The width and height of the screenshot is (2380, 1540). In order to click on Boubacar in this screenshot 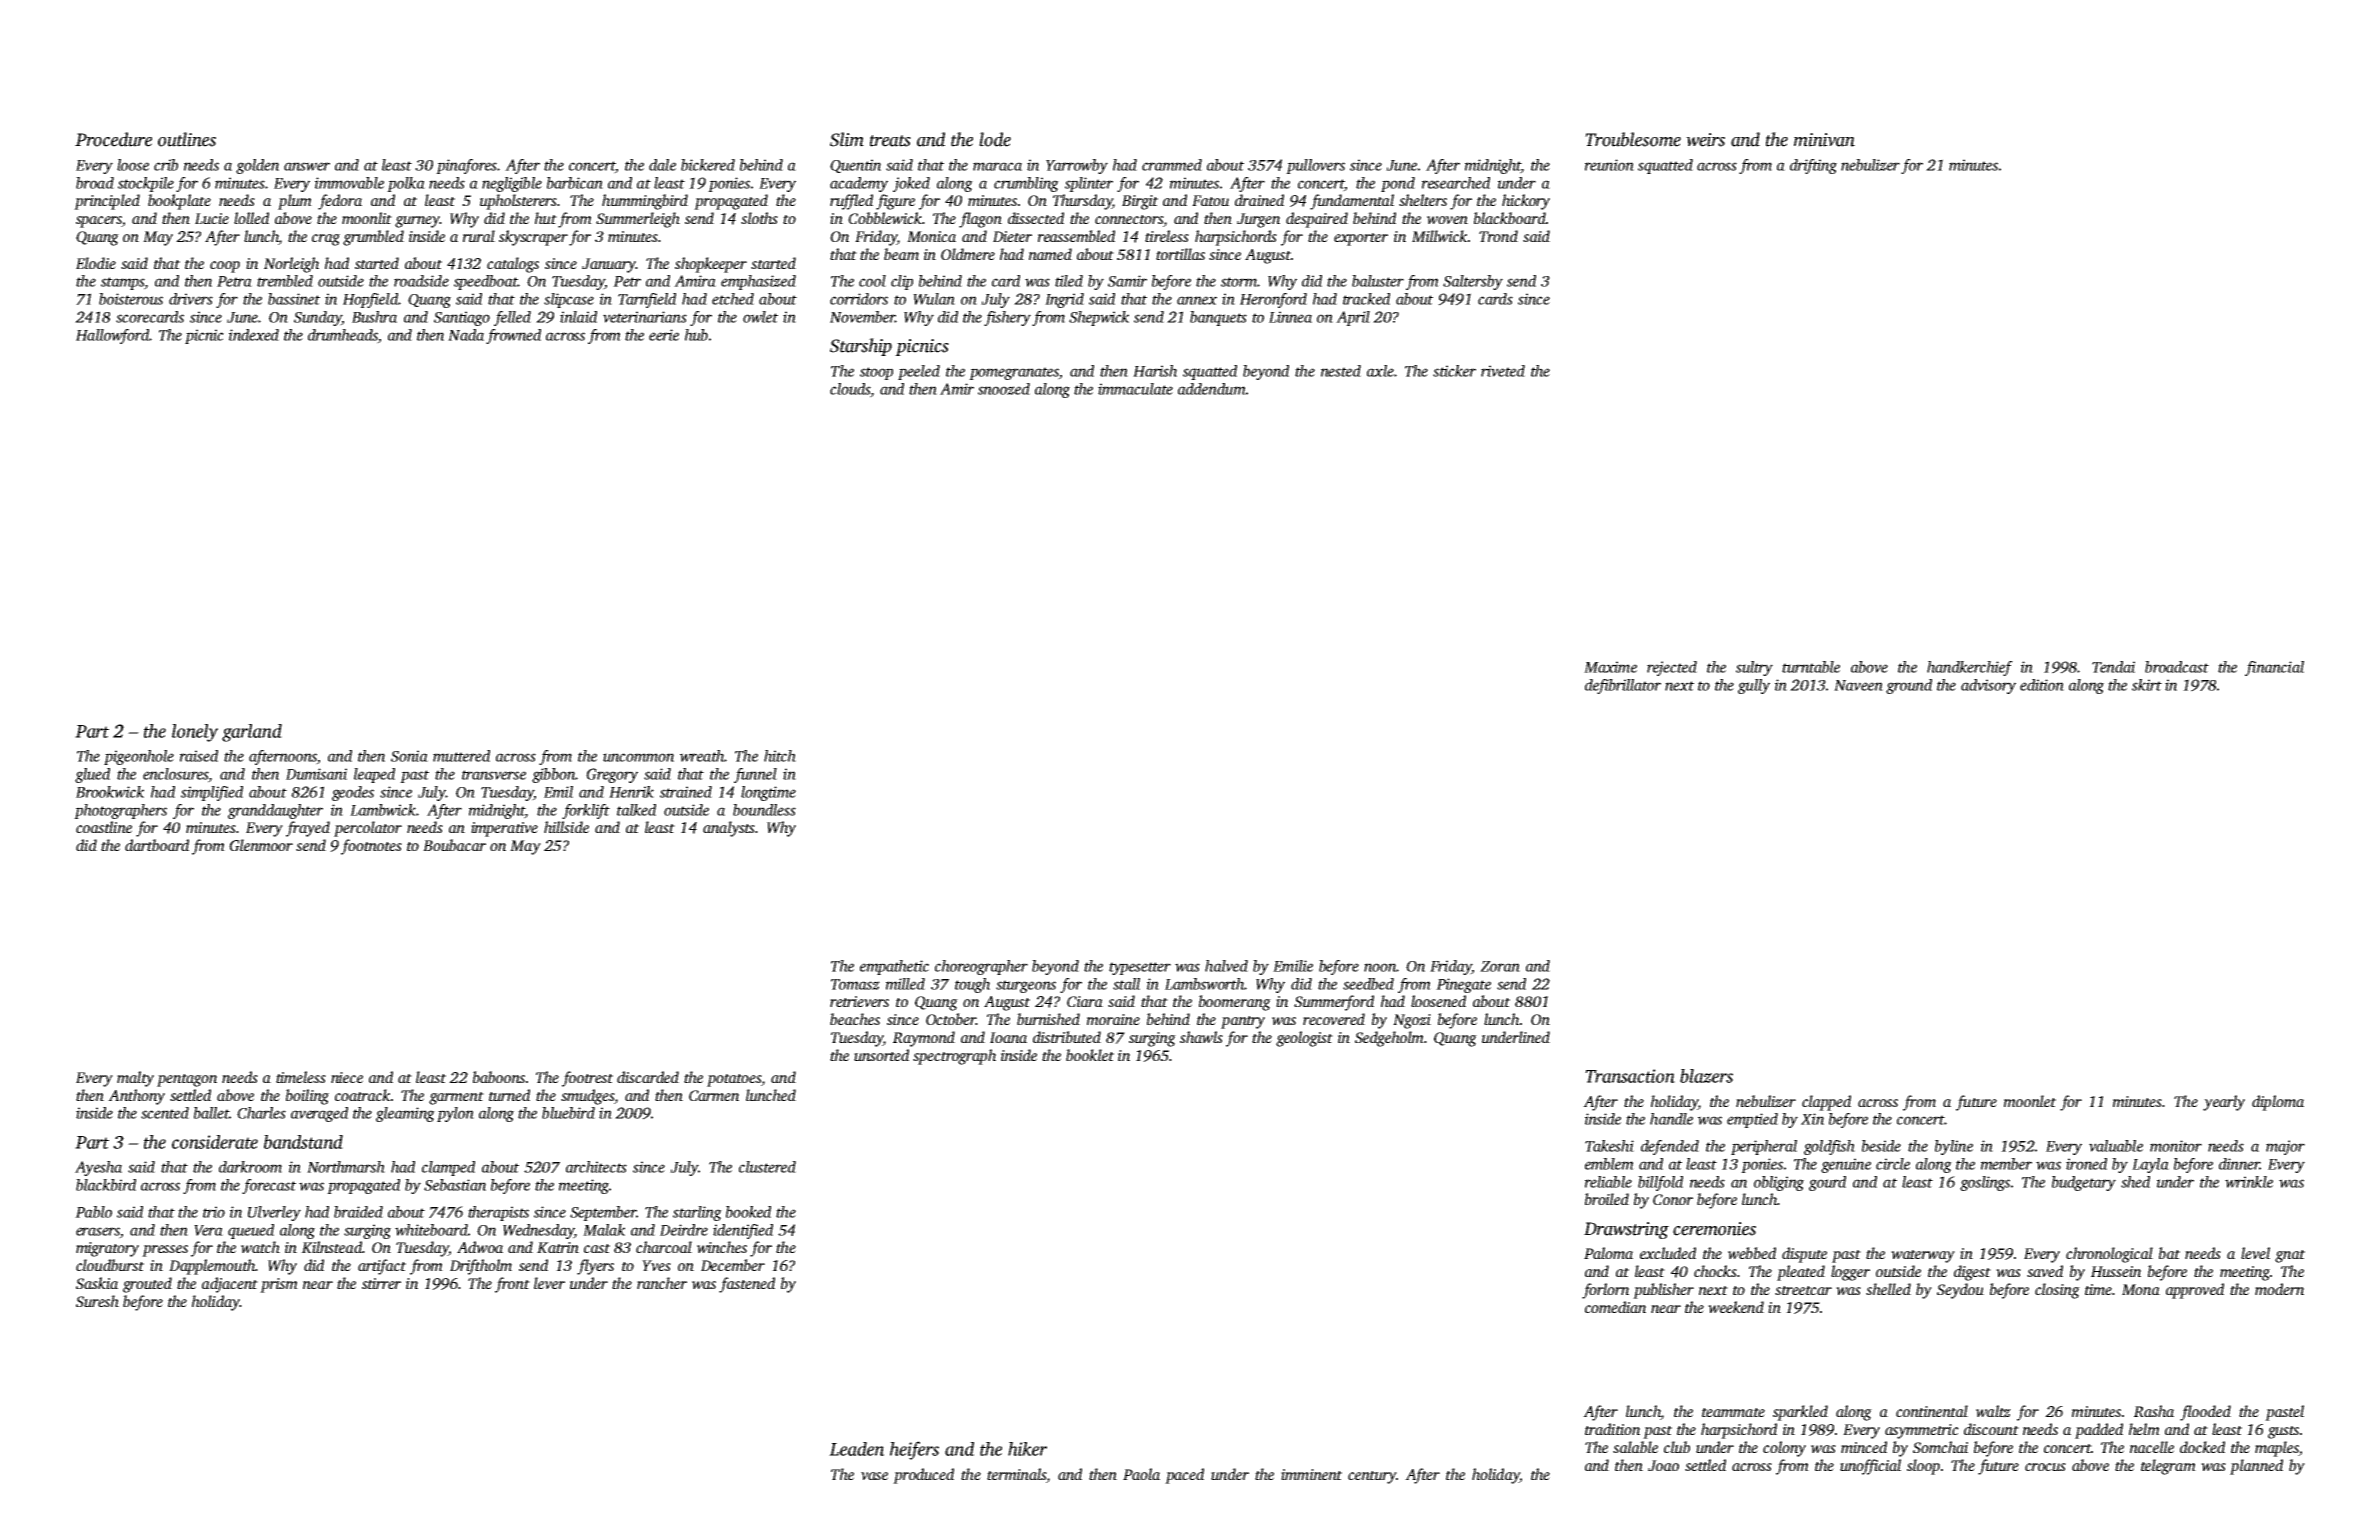, I will do `click(454, 845)`.
